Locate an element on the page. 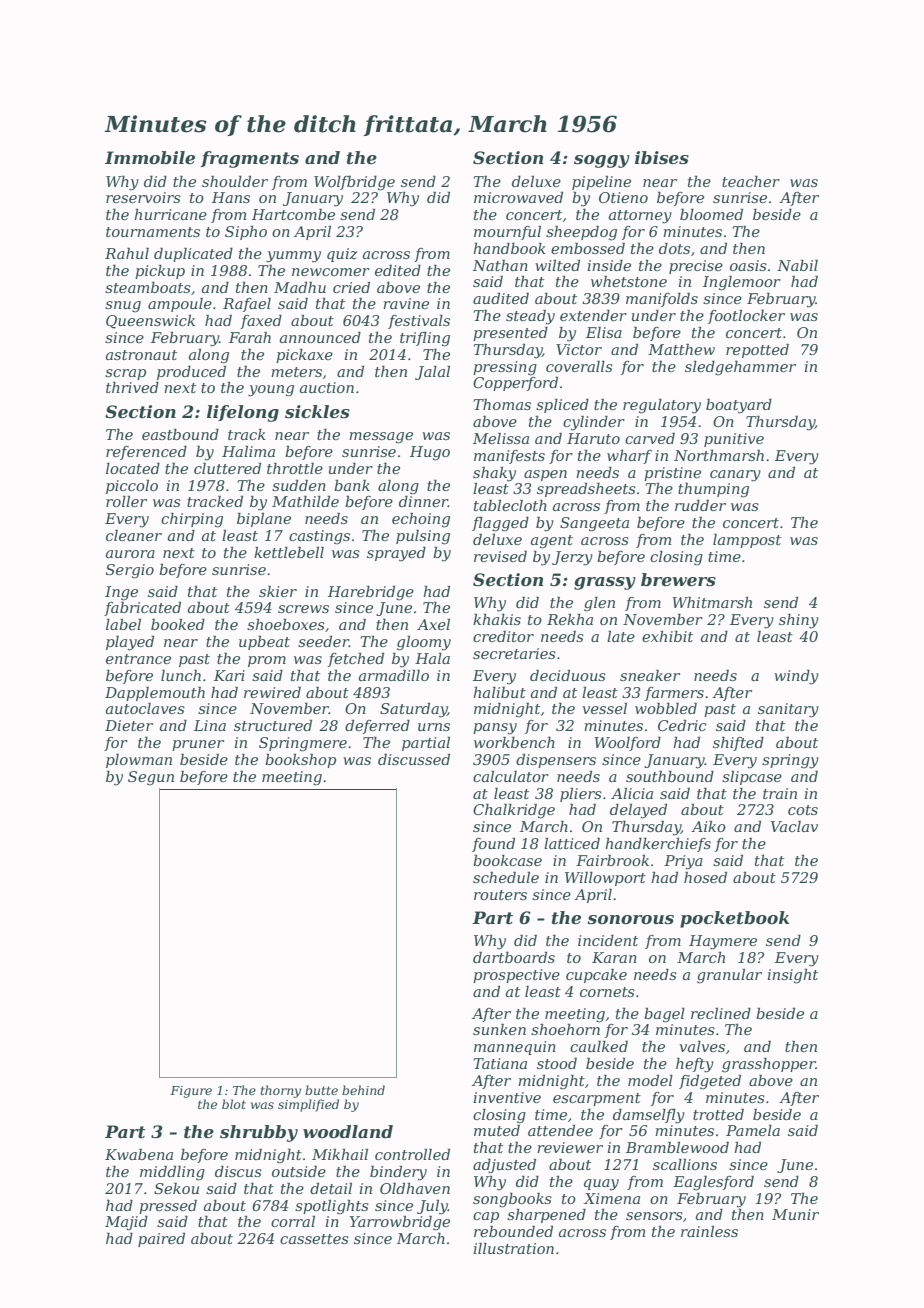 This image has width=924, height=1308. ravine is located at coordinates (406, 303).
